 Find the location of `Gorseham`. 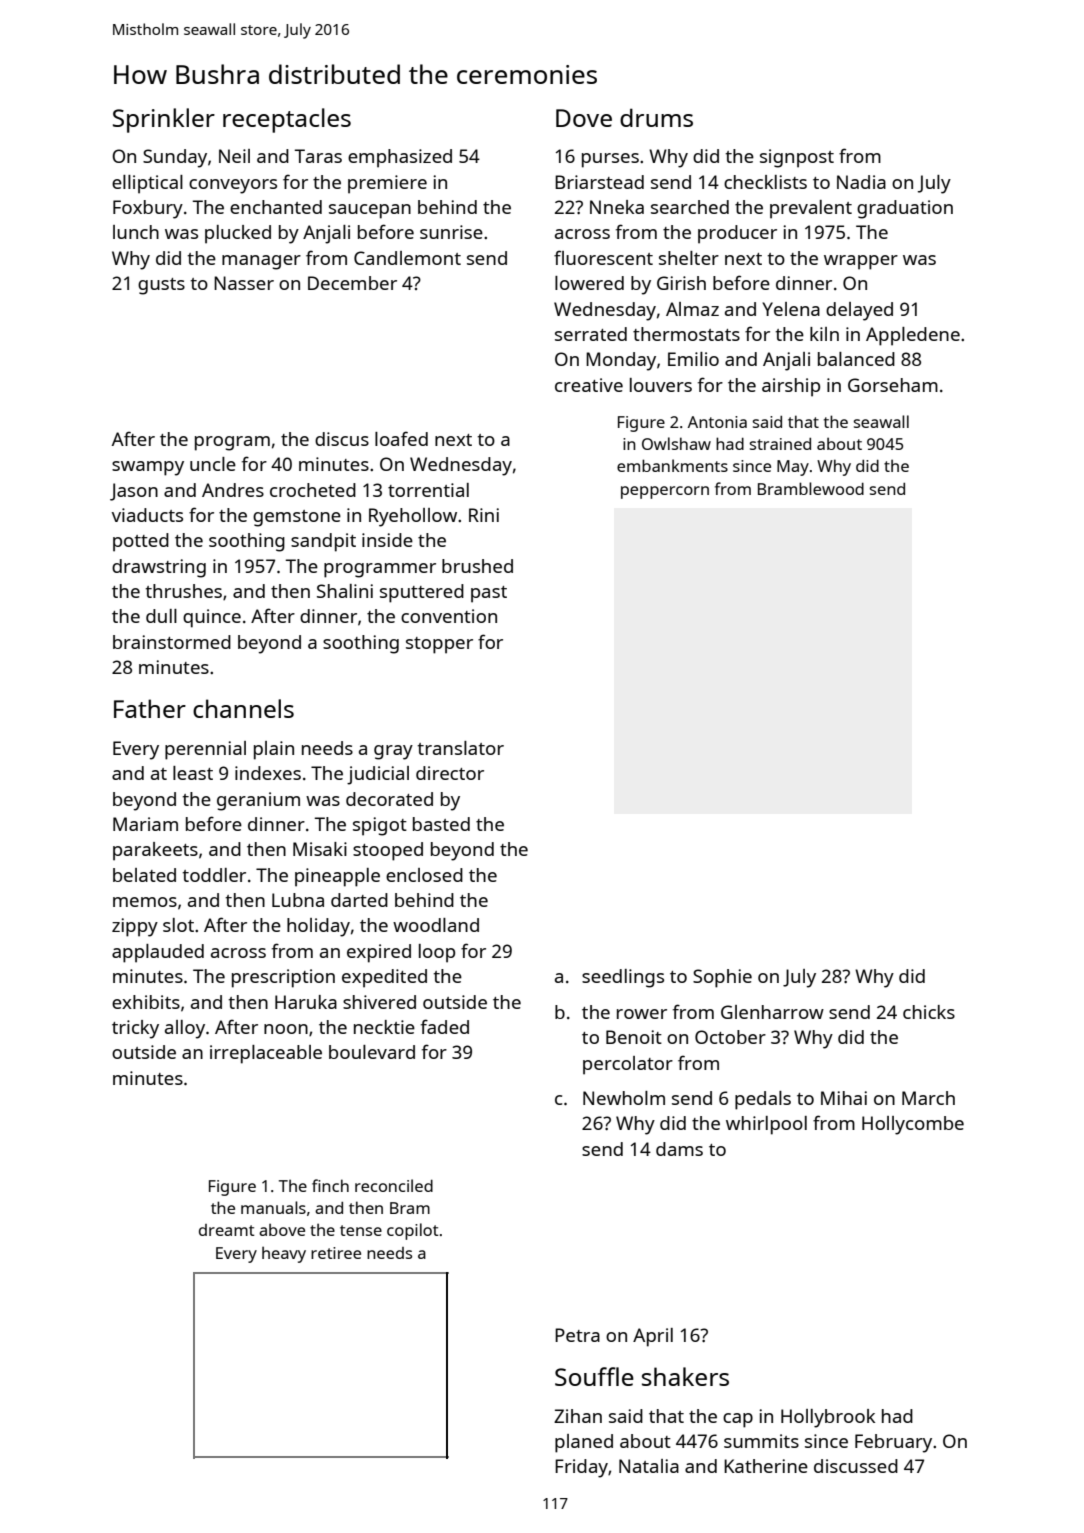

Gorseham is located at coordinates (893, 385).
